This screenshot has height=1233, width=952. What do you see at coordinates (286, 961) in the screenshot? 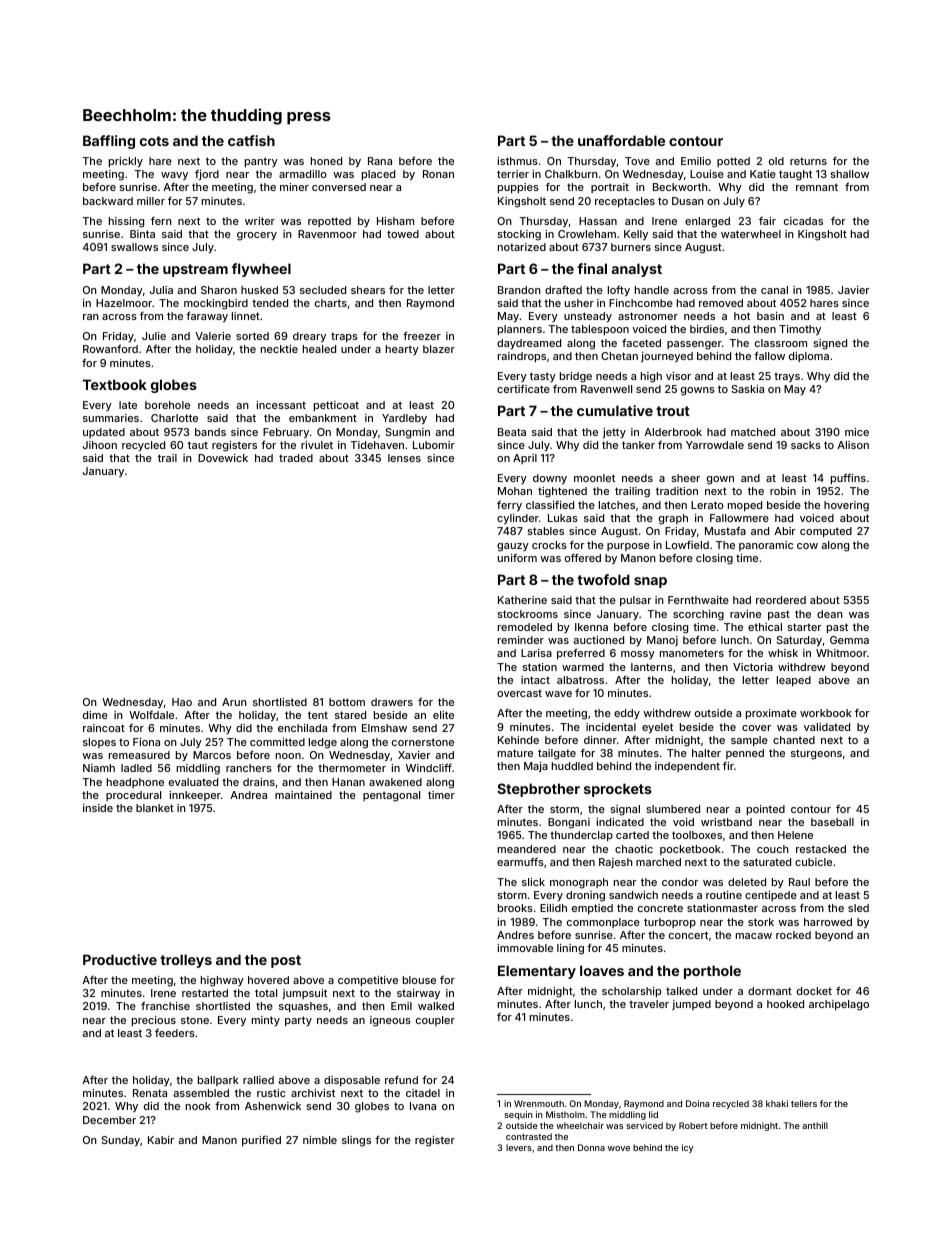
I see `post` at bounding box center [286, 961].
